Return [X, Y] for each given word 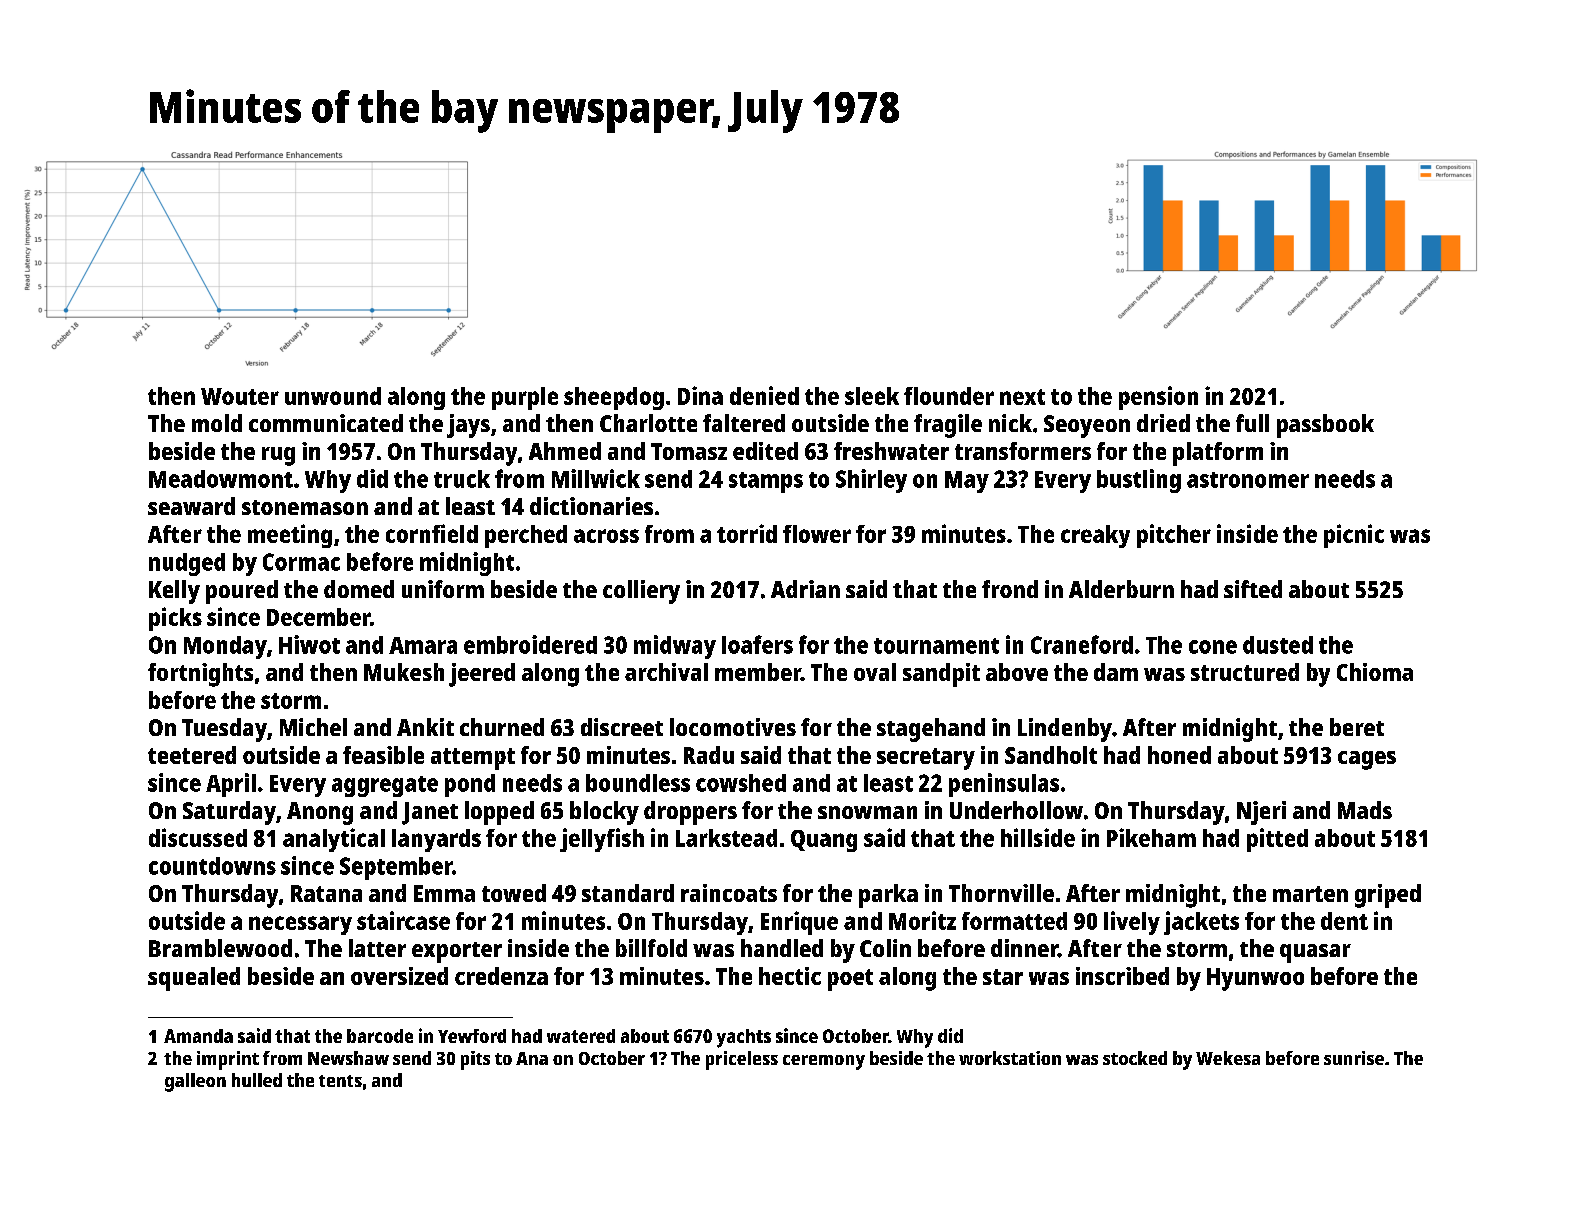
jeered [482, 675]
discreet [622, 727]
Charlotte [648, 423]
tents [340, 1081]
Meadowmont [221, 479]
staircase [403, 920]
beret [1357, 727]
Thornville [1001, 893]
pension [1158, 398]
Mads [1365, 810]
